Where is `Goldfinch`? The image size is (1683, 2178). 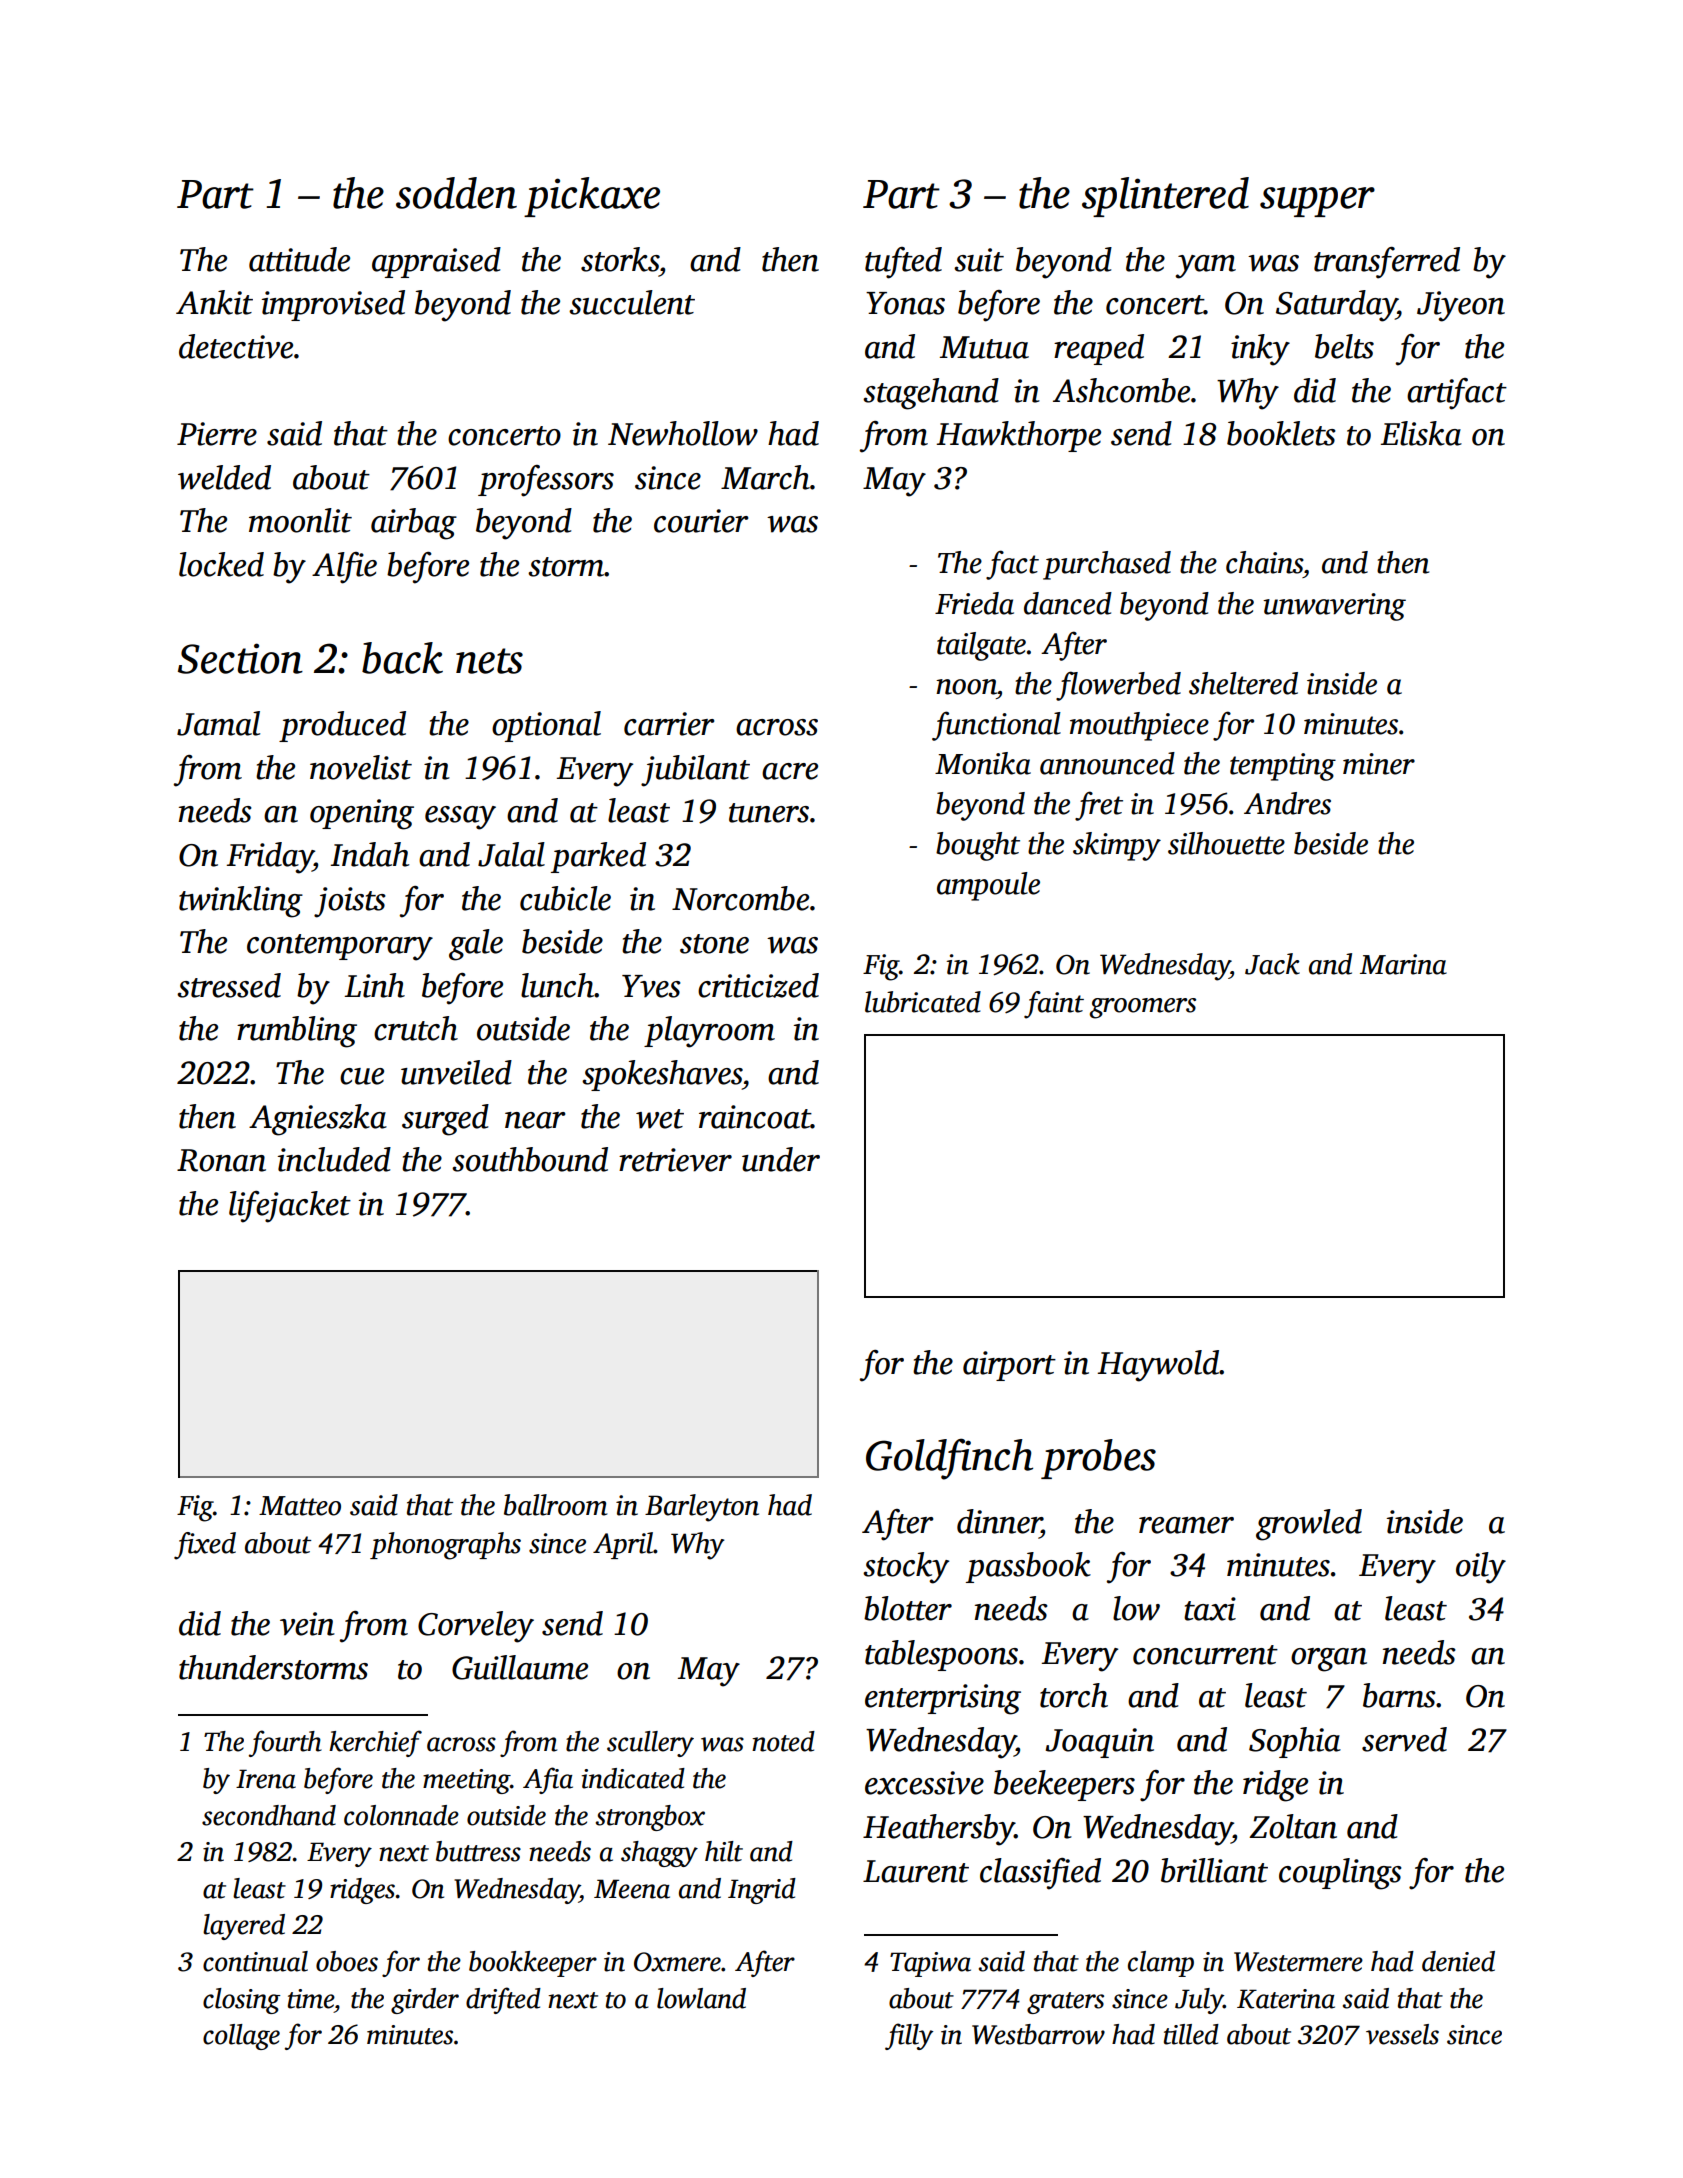 Goldfinch is located at coordinates (949, 1459).
